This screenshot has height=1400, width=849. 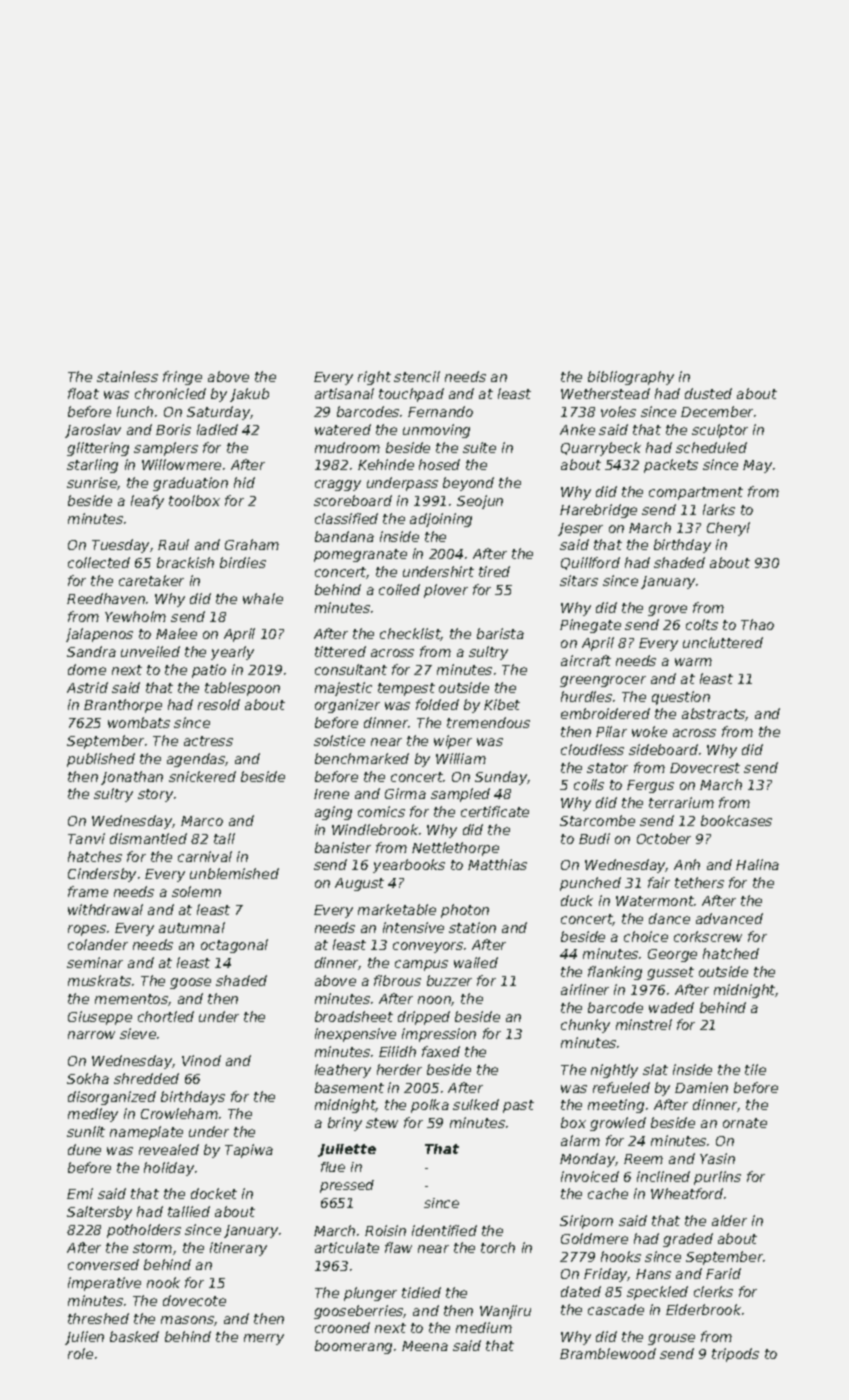 What do you see at coordinates (252, 544) in the screenshot?
I see `Graham` at bounding box center [252, 544].
